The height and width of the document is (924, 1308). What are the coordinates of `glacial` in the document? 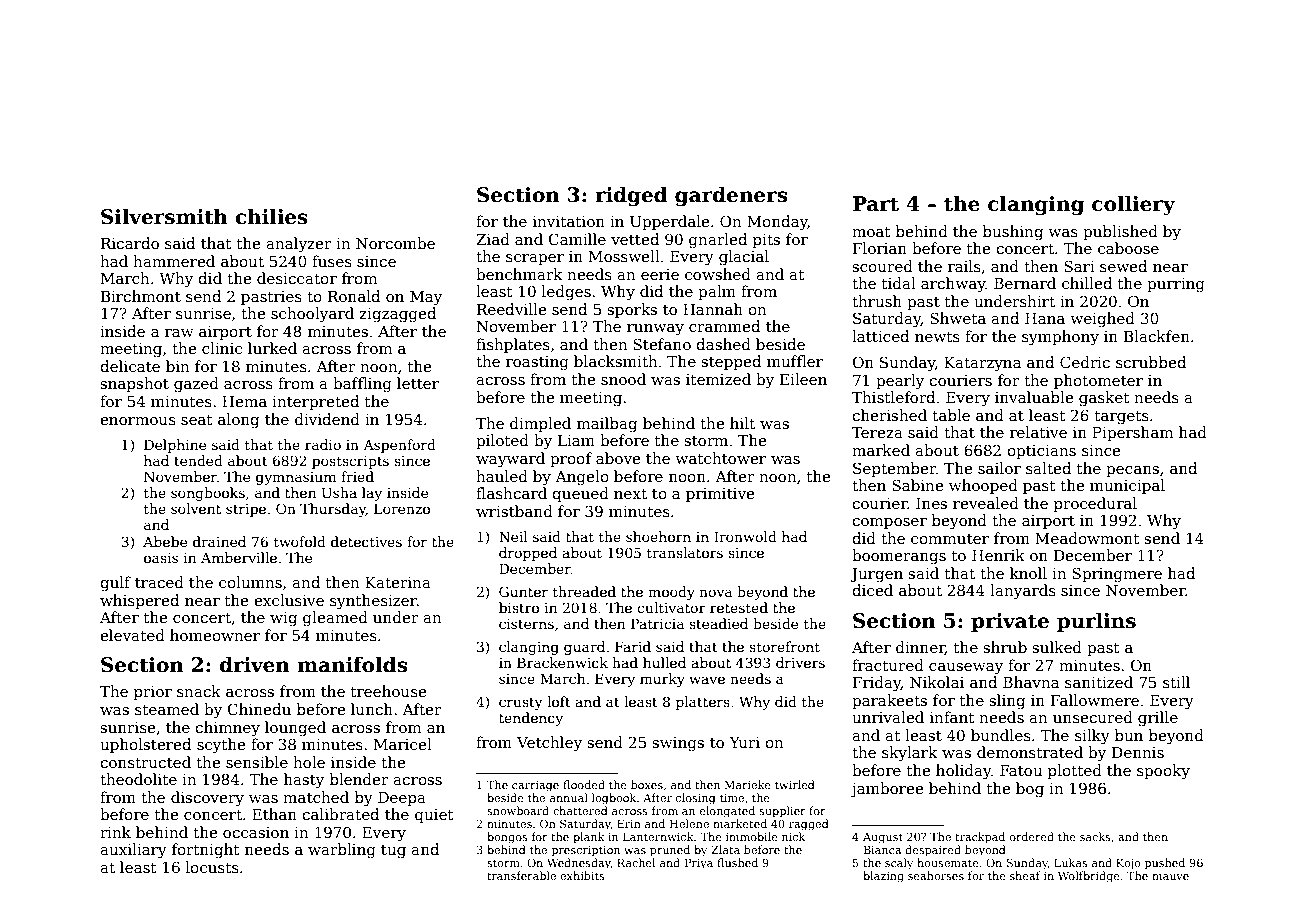 It's located at (744, 258).
